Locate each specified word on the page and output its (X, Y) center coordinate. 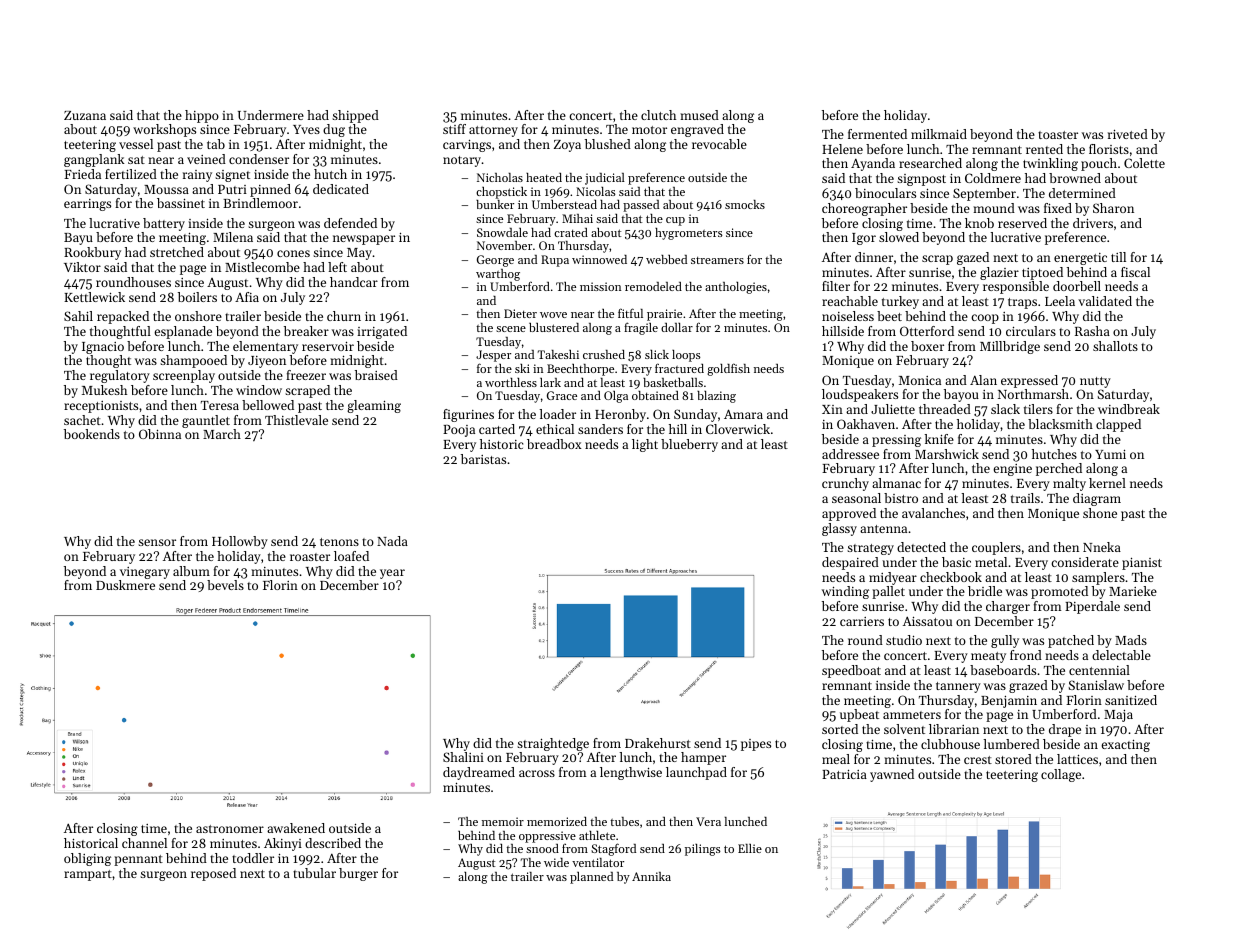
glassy (839, 529)
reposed (213, 874)
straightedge (553, 744)
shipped (355, 116)
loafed (351, 556)
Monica (920, 380)
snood (542, 848)
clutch (658, 115)
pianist (1142, 564)
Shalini (463, 757)
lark (550, 382)
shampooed (193, 361)
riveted (1128, 134)
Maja (1118, 716)
